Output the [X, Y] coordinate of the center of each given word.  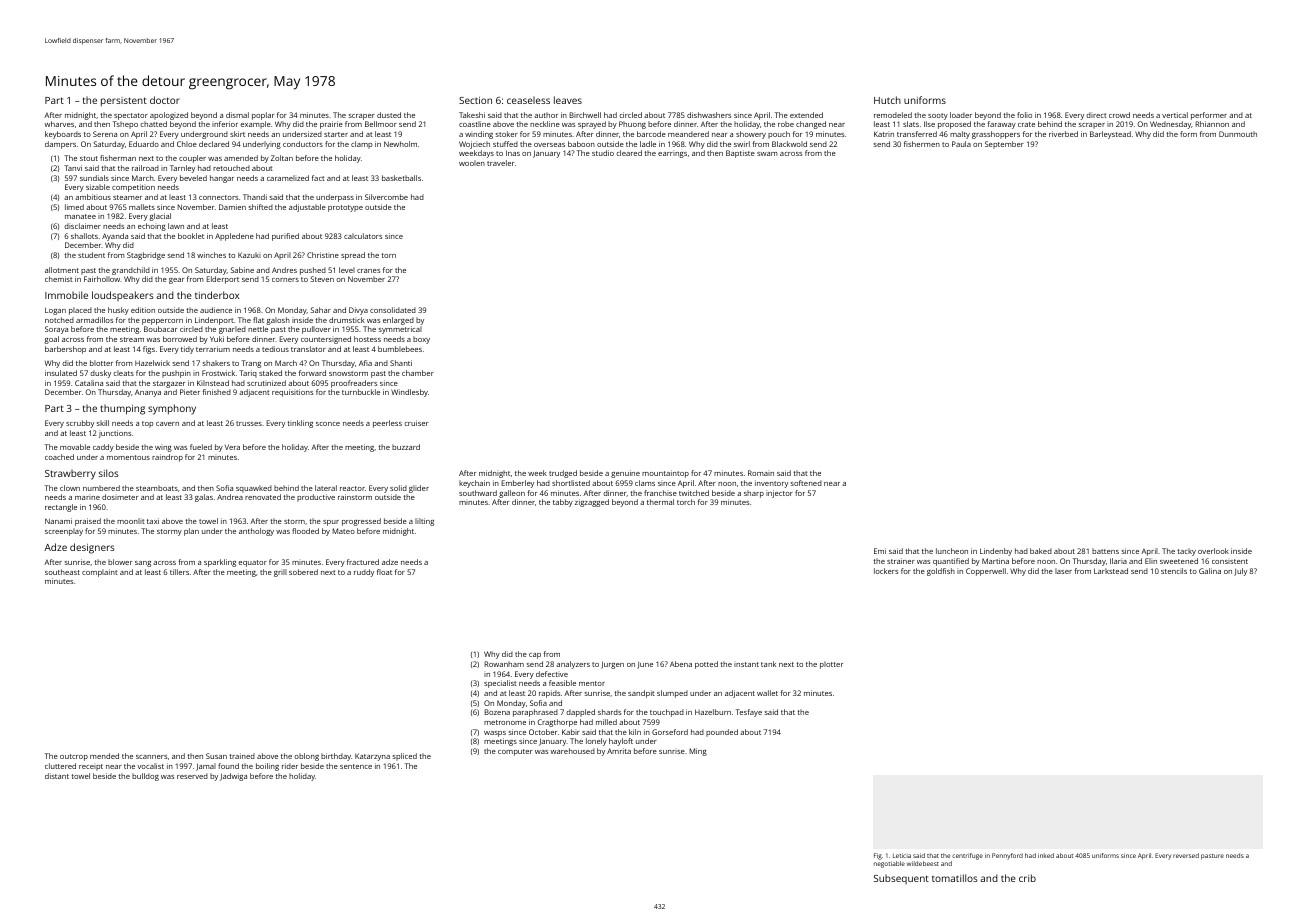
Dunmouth [1238, 134]
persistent [124, 102]
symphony [172, 409]
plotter [831, 665]
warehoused [573, 751]
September [1004, 145]
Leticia [902, 855]
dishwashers [709, 115]
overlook [1213, 551]
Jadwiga [233, 777]
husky [118, 311]
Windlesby [409, 393]
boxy [421, 340]
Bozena [497, 712]
